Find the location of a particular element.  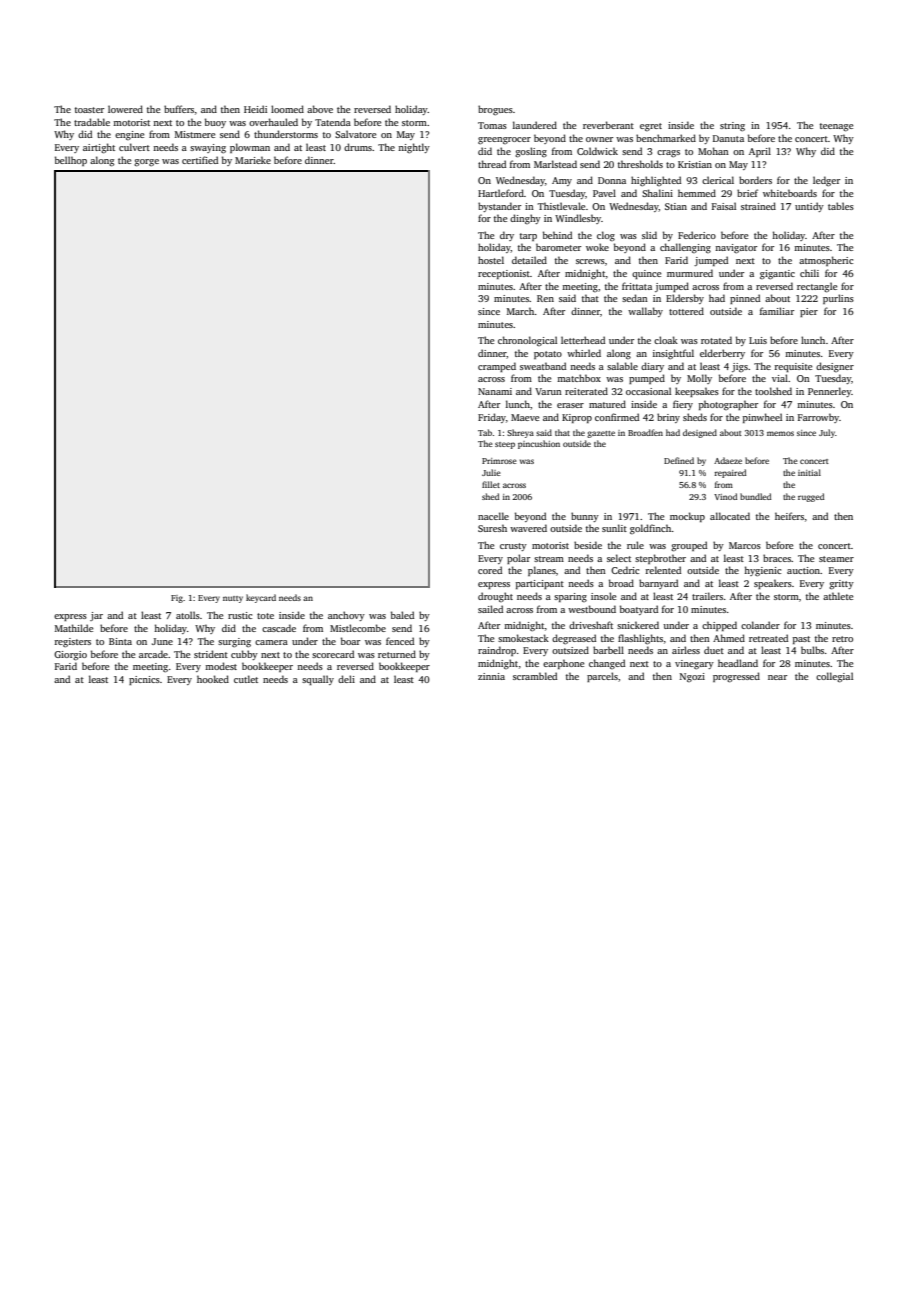

string is located at coordinates (732, 127).
